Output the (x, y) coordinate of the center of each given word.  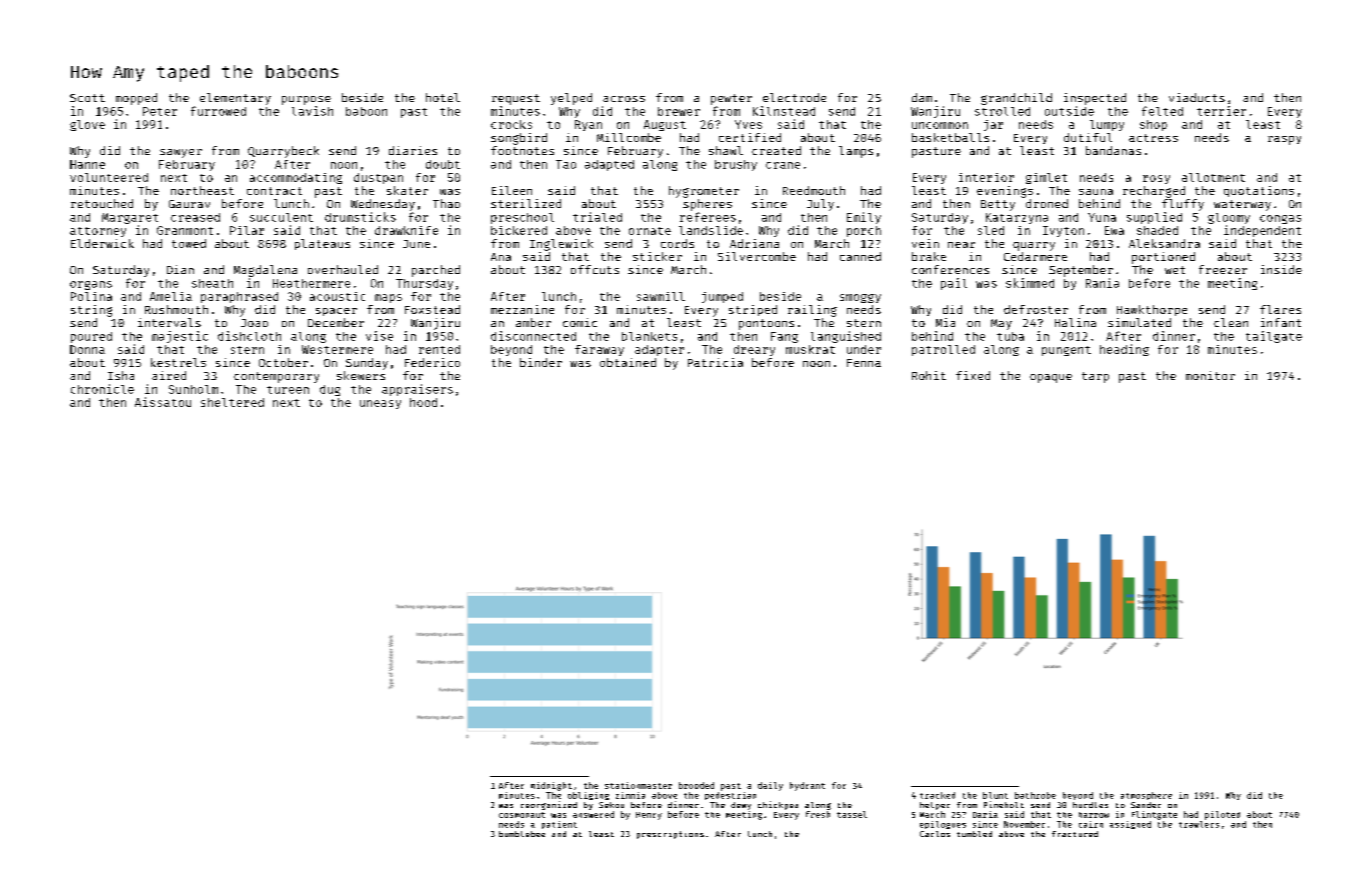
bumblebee (522, 834)
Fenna (864, 363)
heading (1124, 350)
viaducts (1197, 97)
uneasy (380, 404)
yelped (571, 99)
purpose (306, 100)
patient (559, 825)
